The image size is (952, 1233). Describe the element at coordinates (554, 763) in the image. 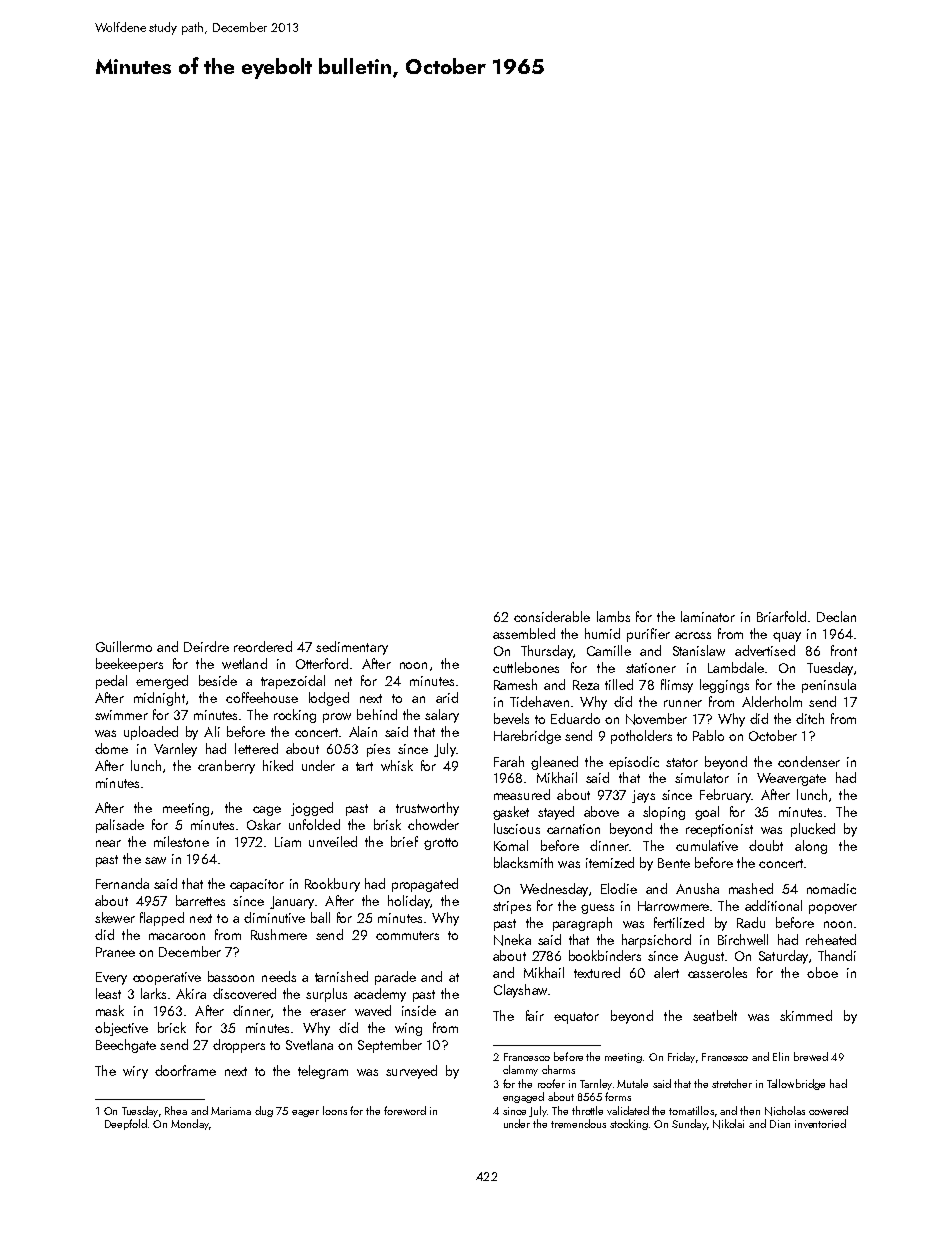

I see `gleaned` at that location.
